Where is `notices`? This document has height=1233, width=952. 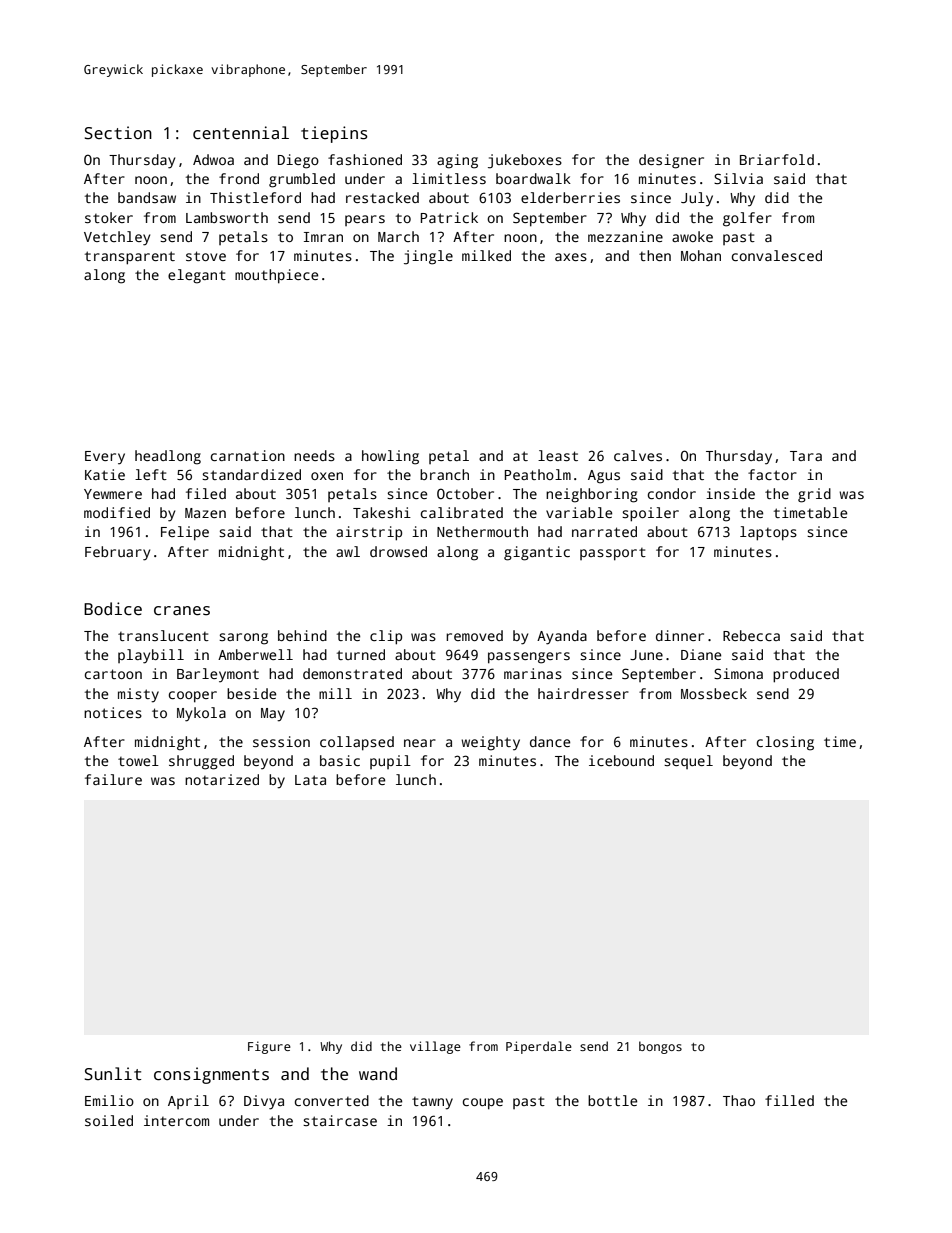
notices is located at coordinates (113, 712).
